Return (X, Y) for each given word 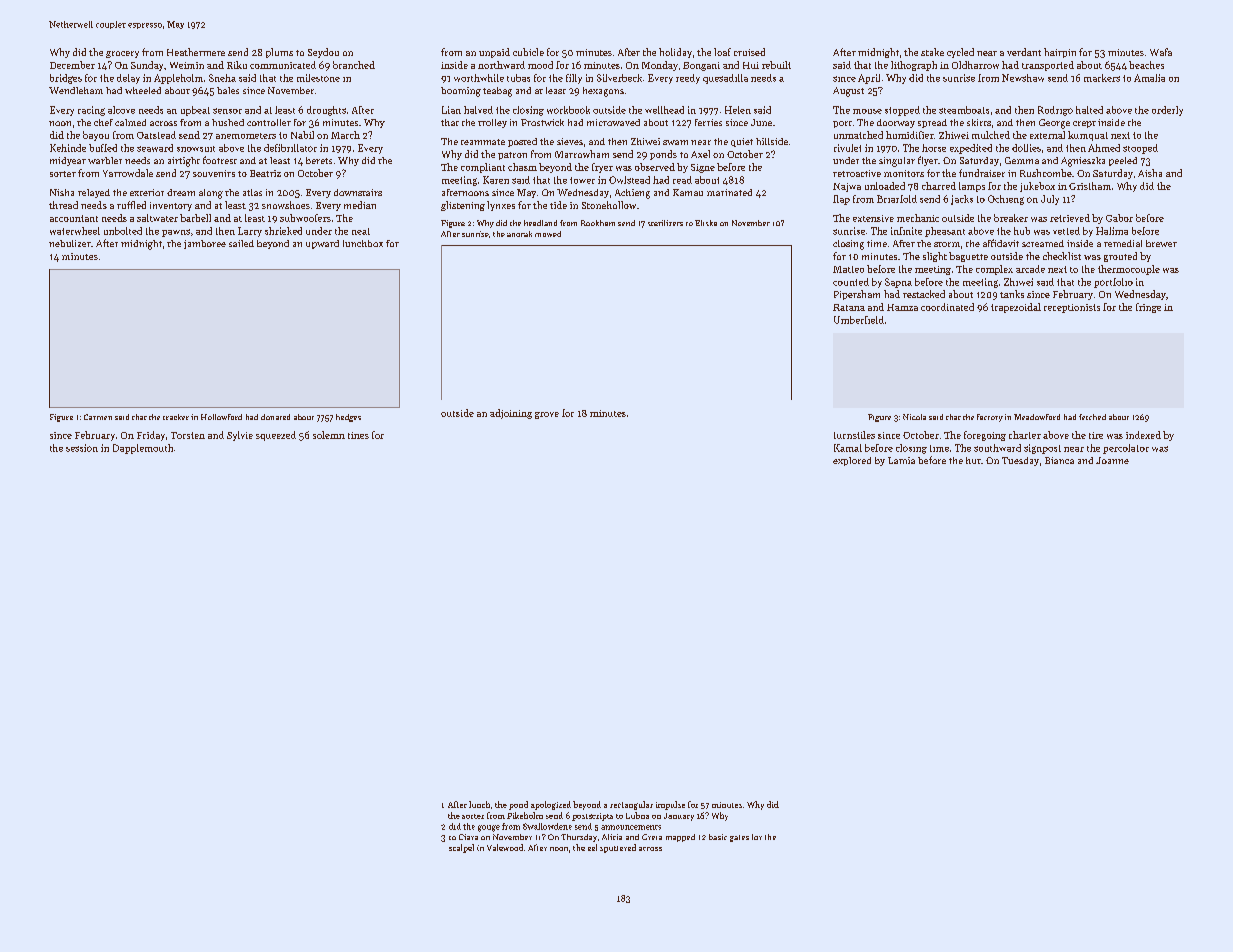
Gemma (1022, 160)
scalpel (461, 848)
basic (718, 837)
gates (739, 838)
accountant (74, 218)
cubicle (528, 52)
